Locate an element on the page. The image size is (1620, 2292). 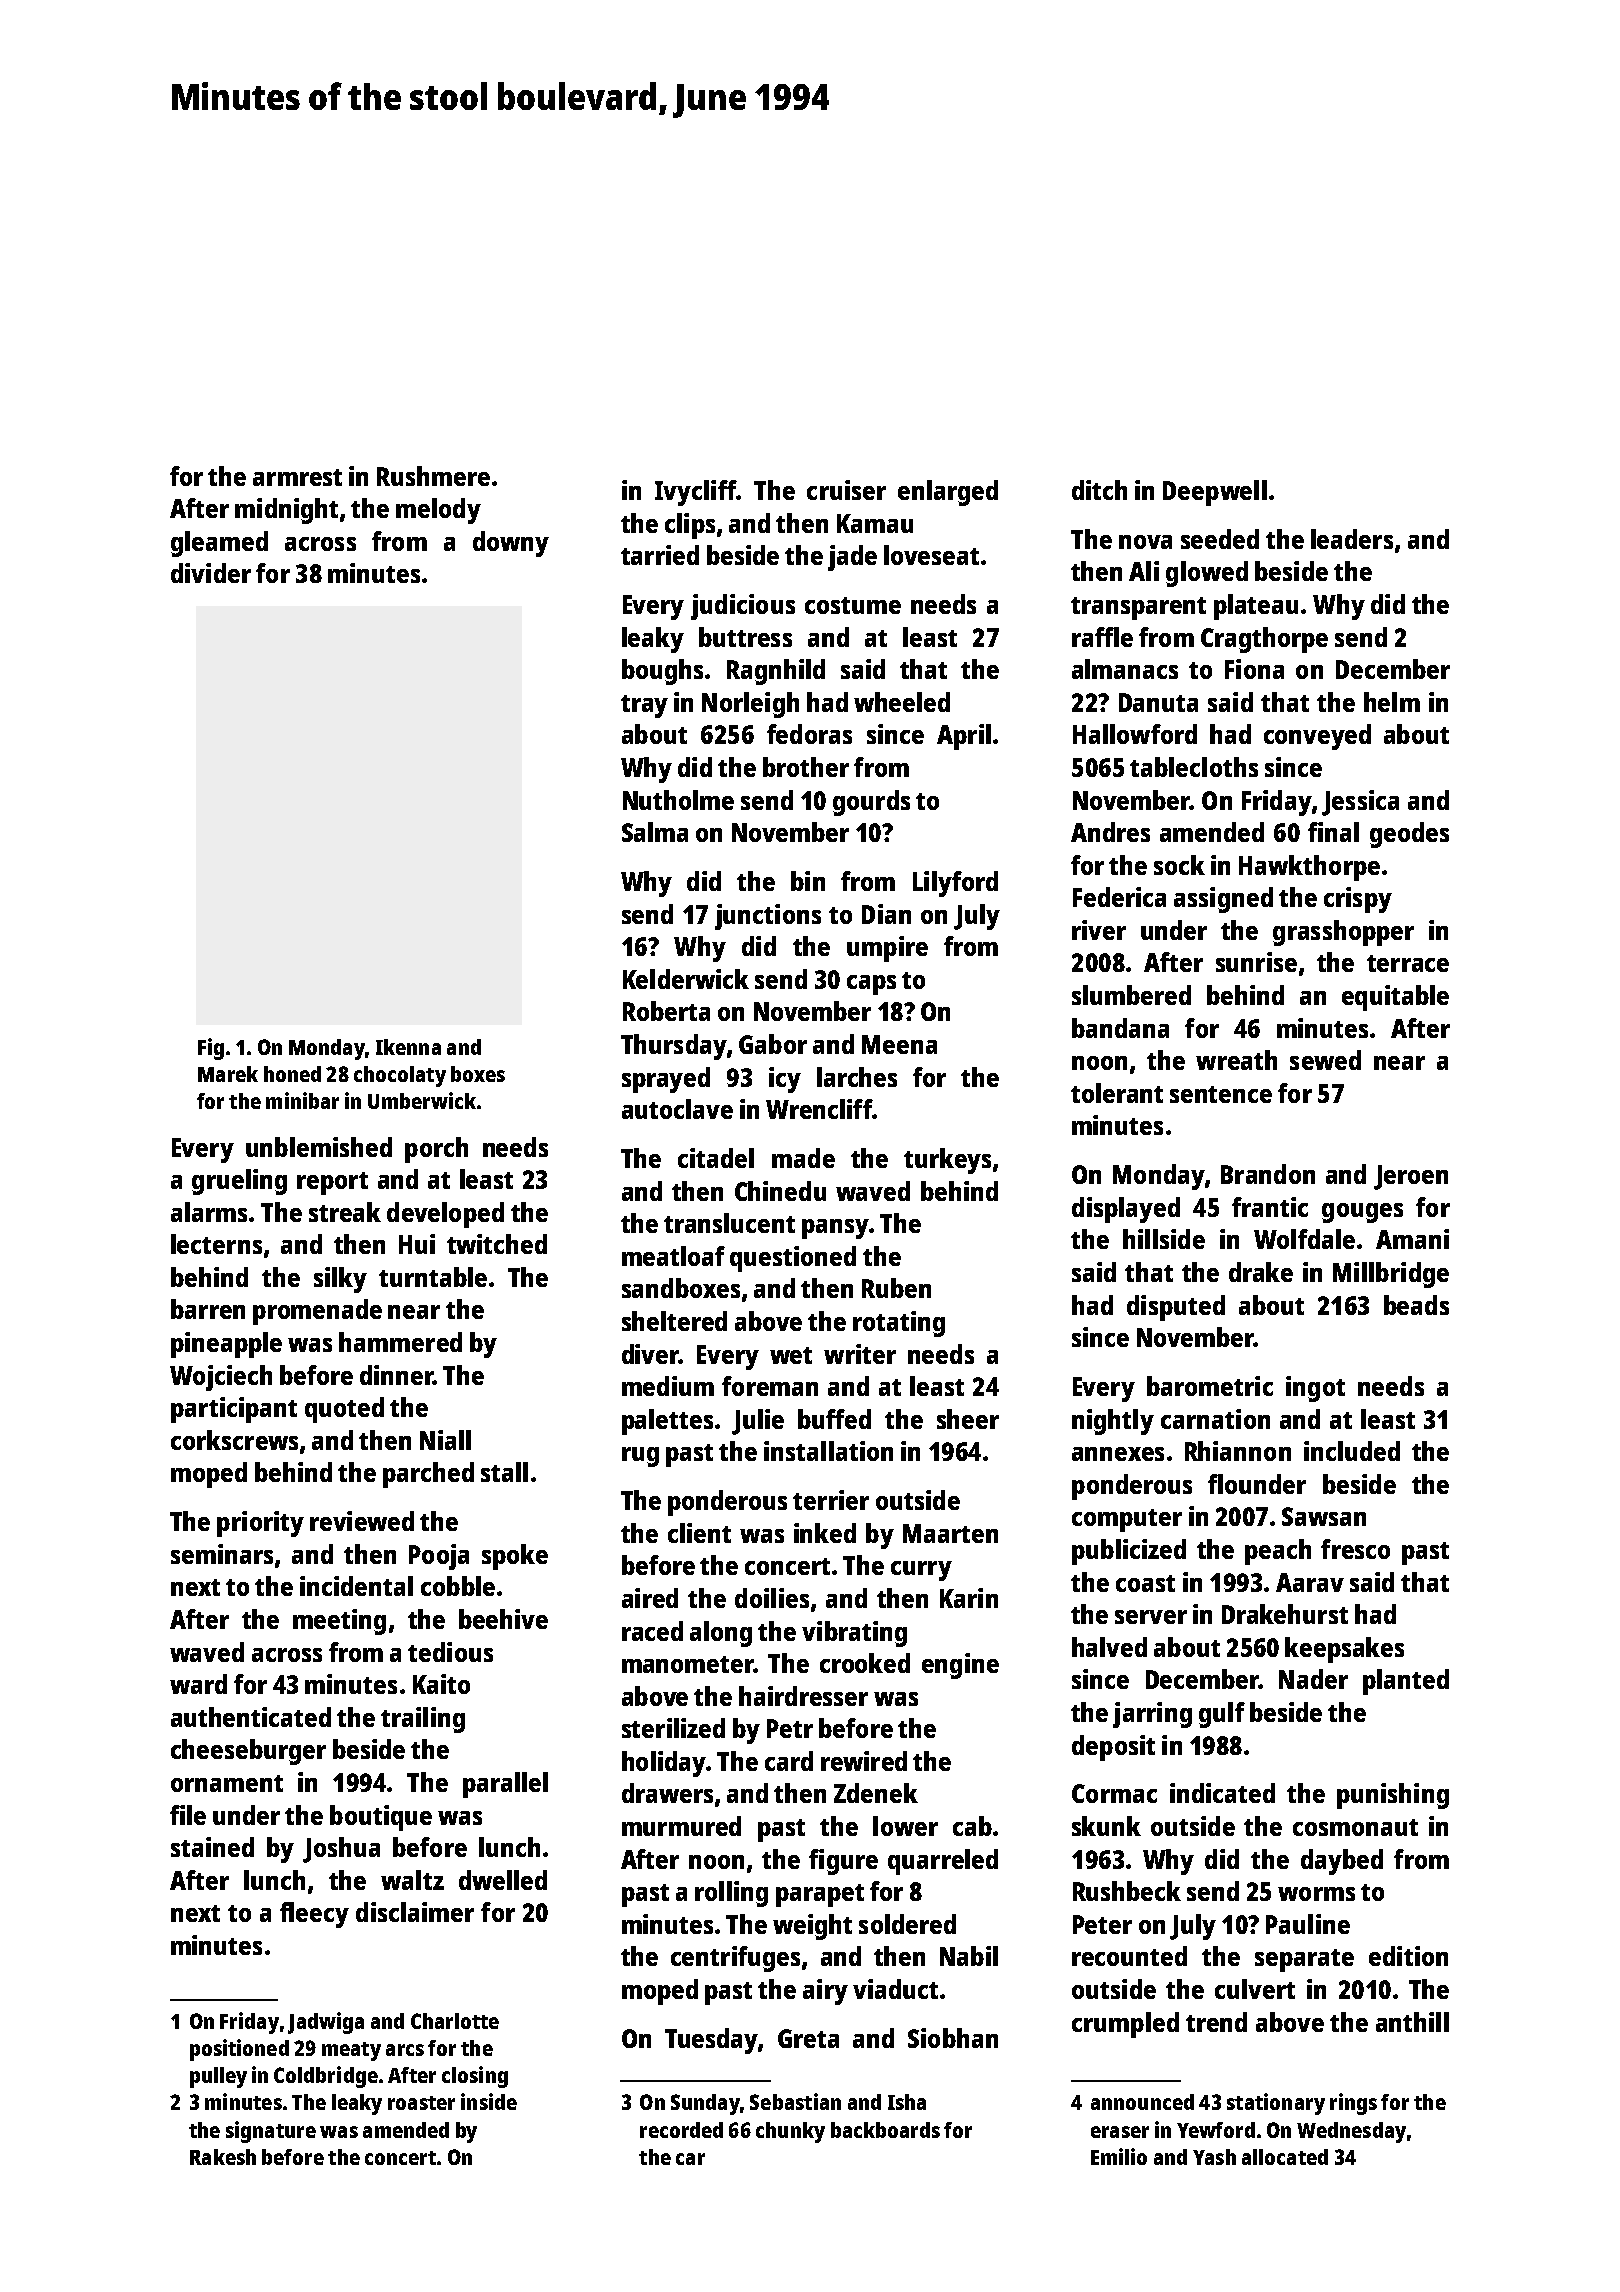
quoted is located at coordinates (344, 1410).
